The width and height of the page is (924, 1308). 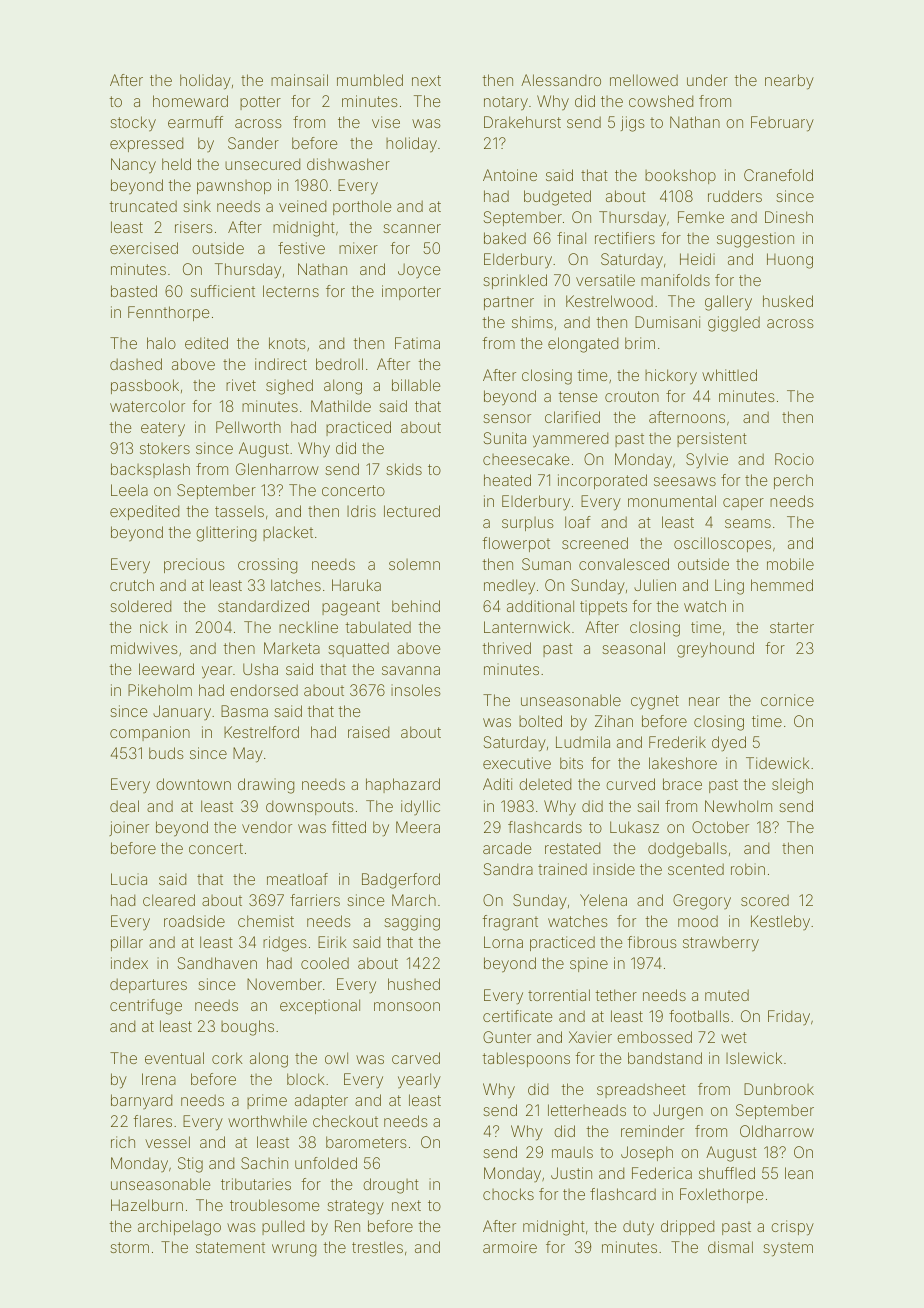 I want to click on husked, so click(x=788, y=301).
